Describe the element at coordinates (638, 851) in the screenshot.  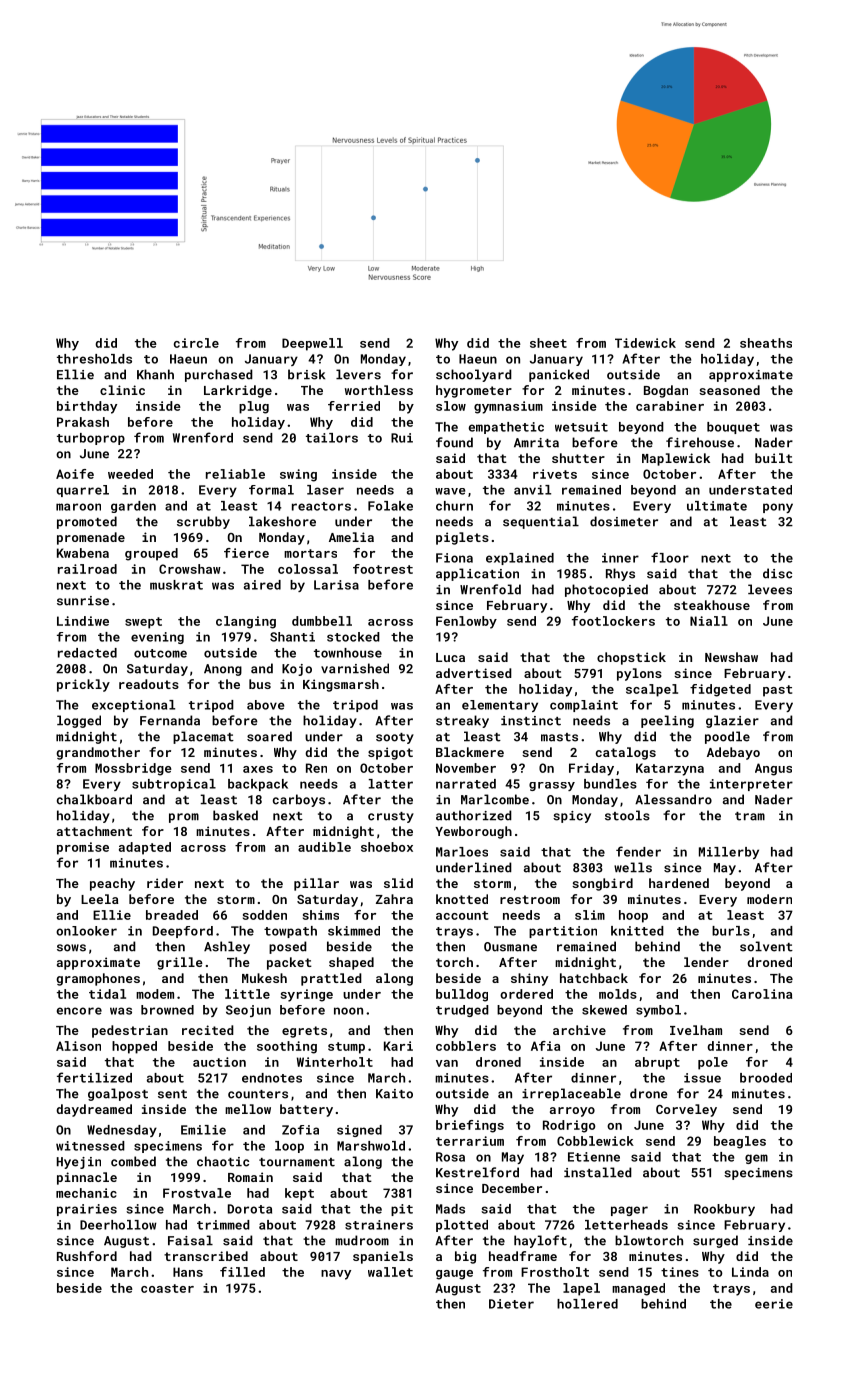
I see `fender` at that location.
